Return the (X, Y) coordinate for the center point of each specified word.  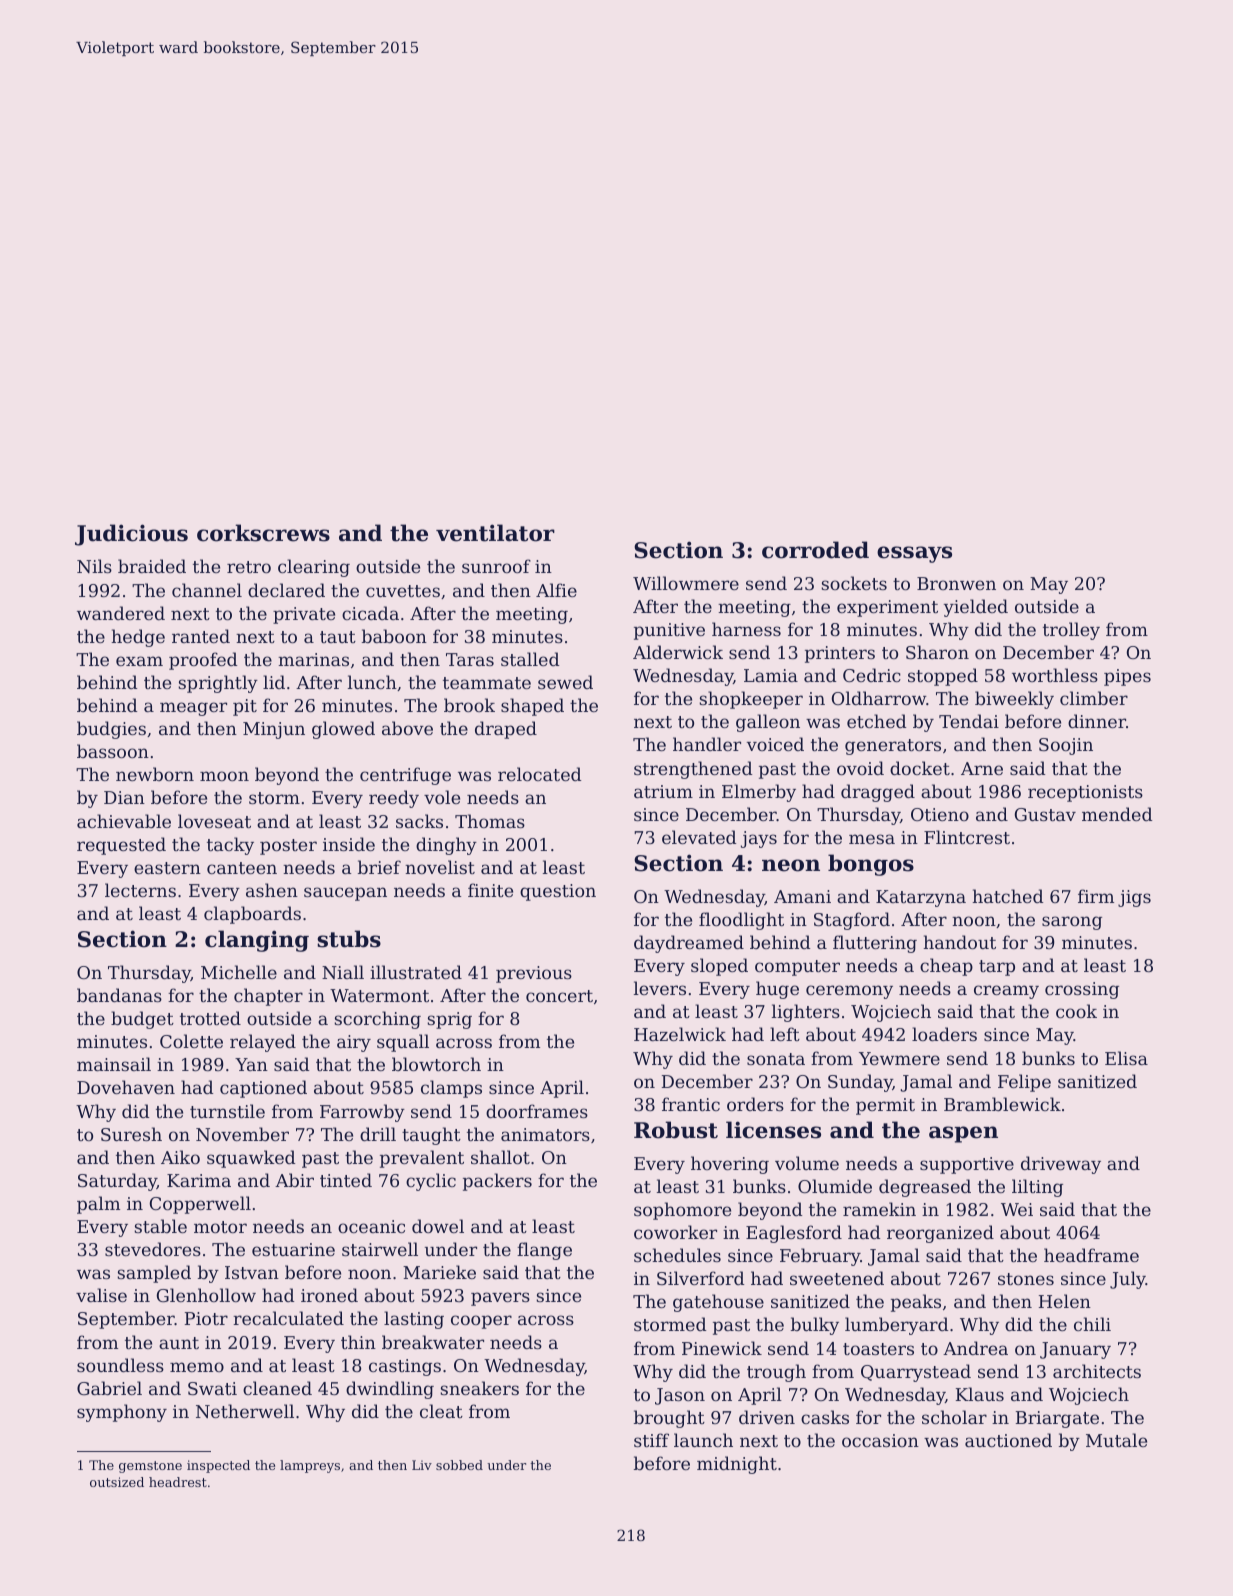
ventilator (495, 533)
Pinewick (722, 1348)
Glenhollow (206, 1295)
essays (914, 554)
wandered (121, 613)
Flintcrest (967, 837)
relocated (539, 774)
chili (1092, 1324)
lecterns (140, 890)
